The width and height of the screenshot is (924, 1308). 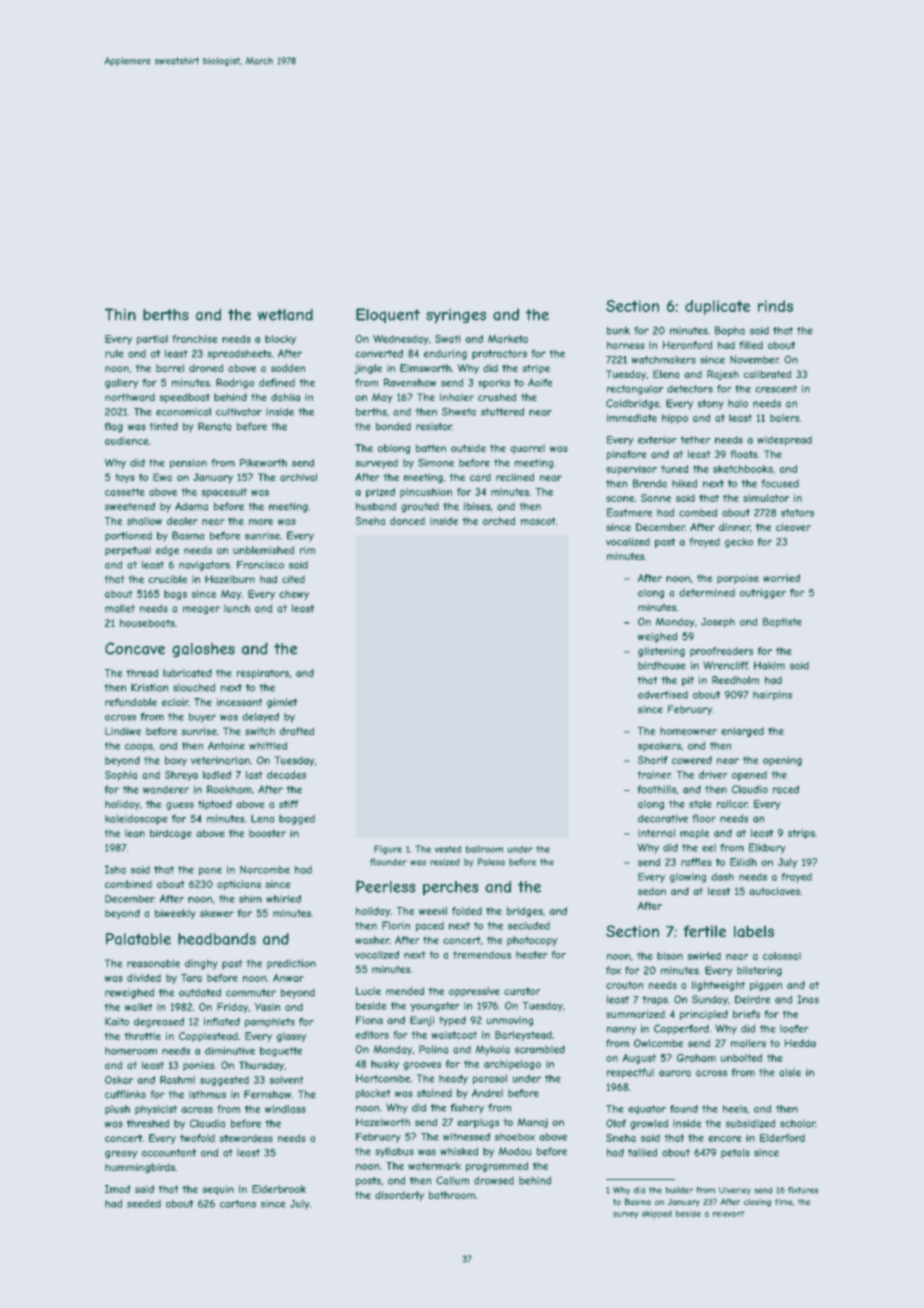 What do you see at coordinates (763, 594) in the screenshot?
I see `outrigger` at bounding box center [763, 594].
